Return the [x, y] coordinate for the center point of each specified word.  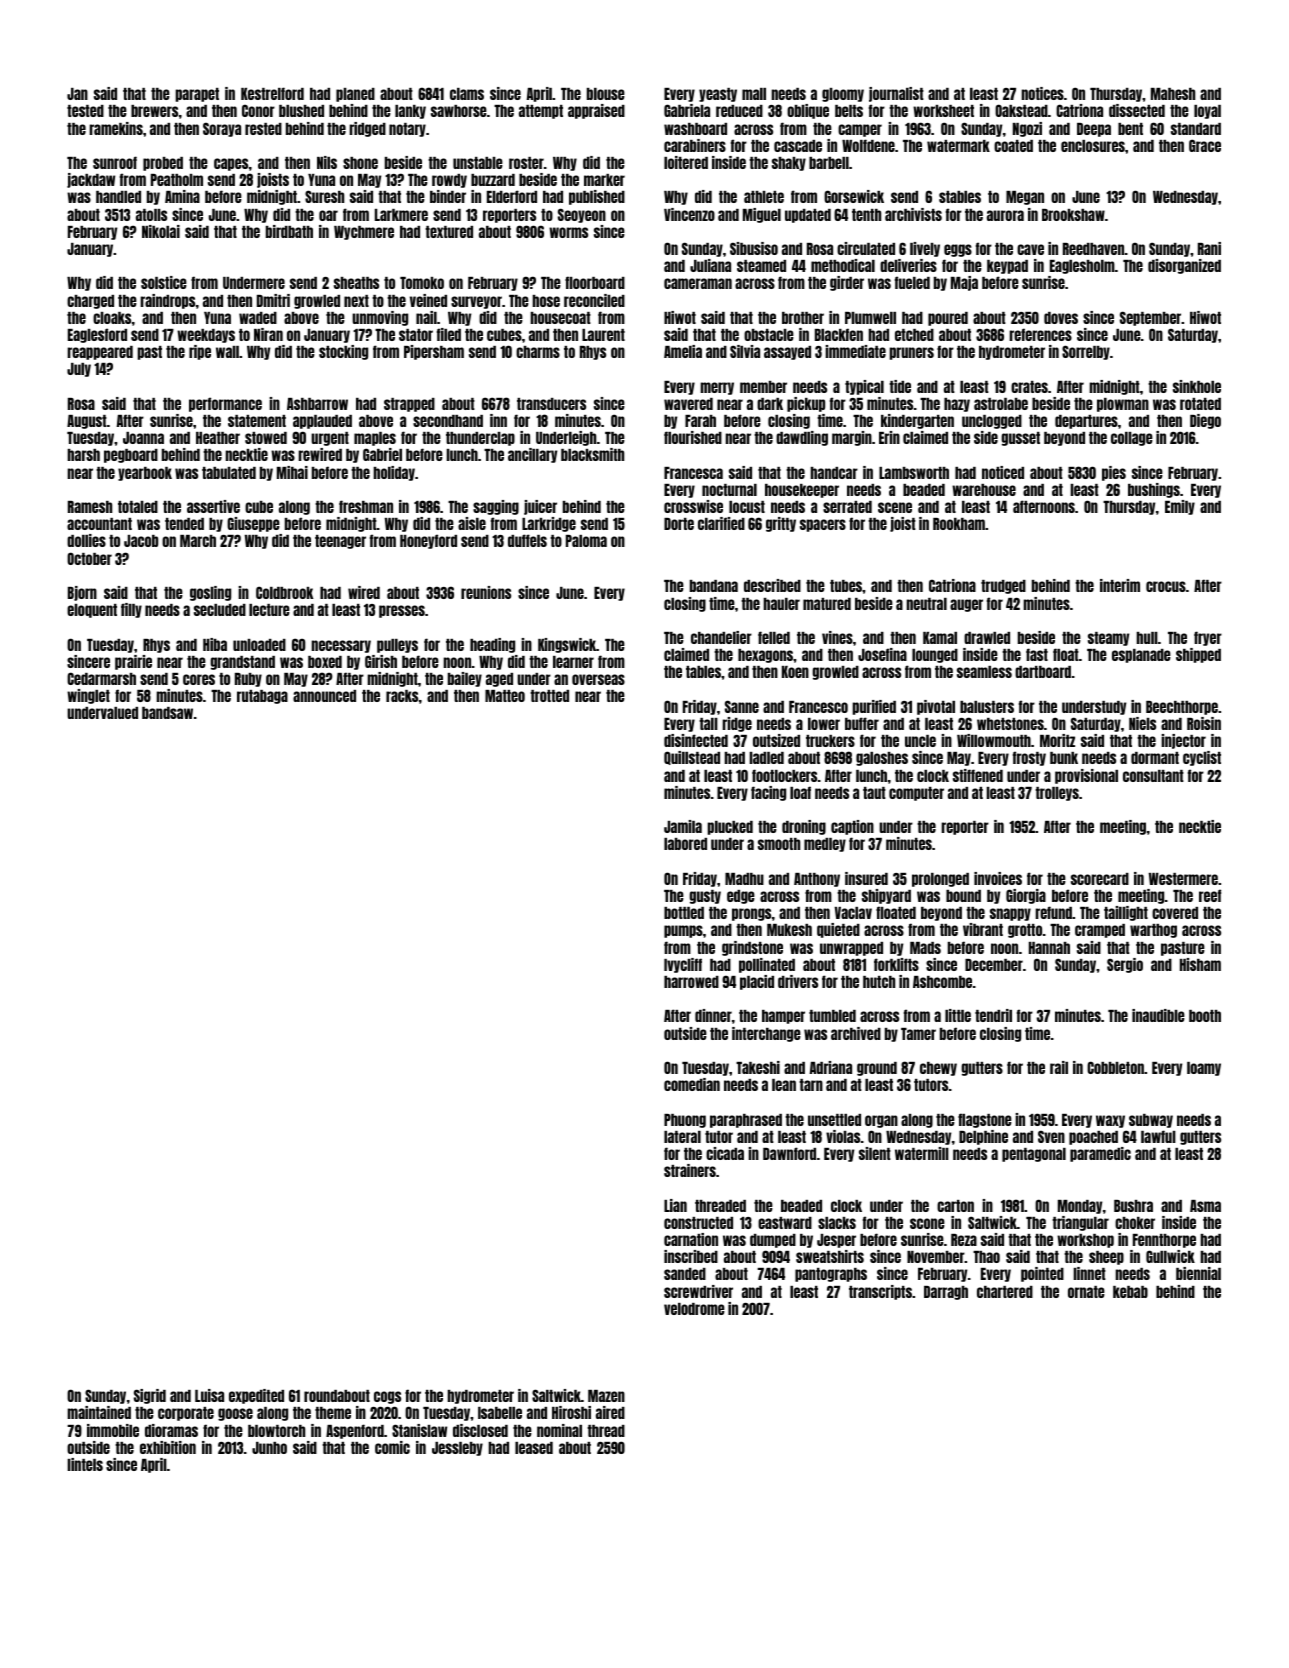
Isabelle [500, 1413]
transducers [551, 404]
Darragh [946, 1293]
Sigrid [150, 1396]
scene [895, 507]
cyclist [1202, 758]
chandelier [721, 637]
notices [1042, 93]
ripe [200, 352]
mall [754, 94]
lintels [85, 1464]
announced [324, 696]
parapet [197, 95]
